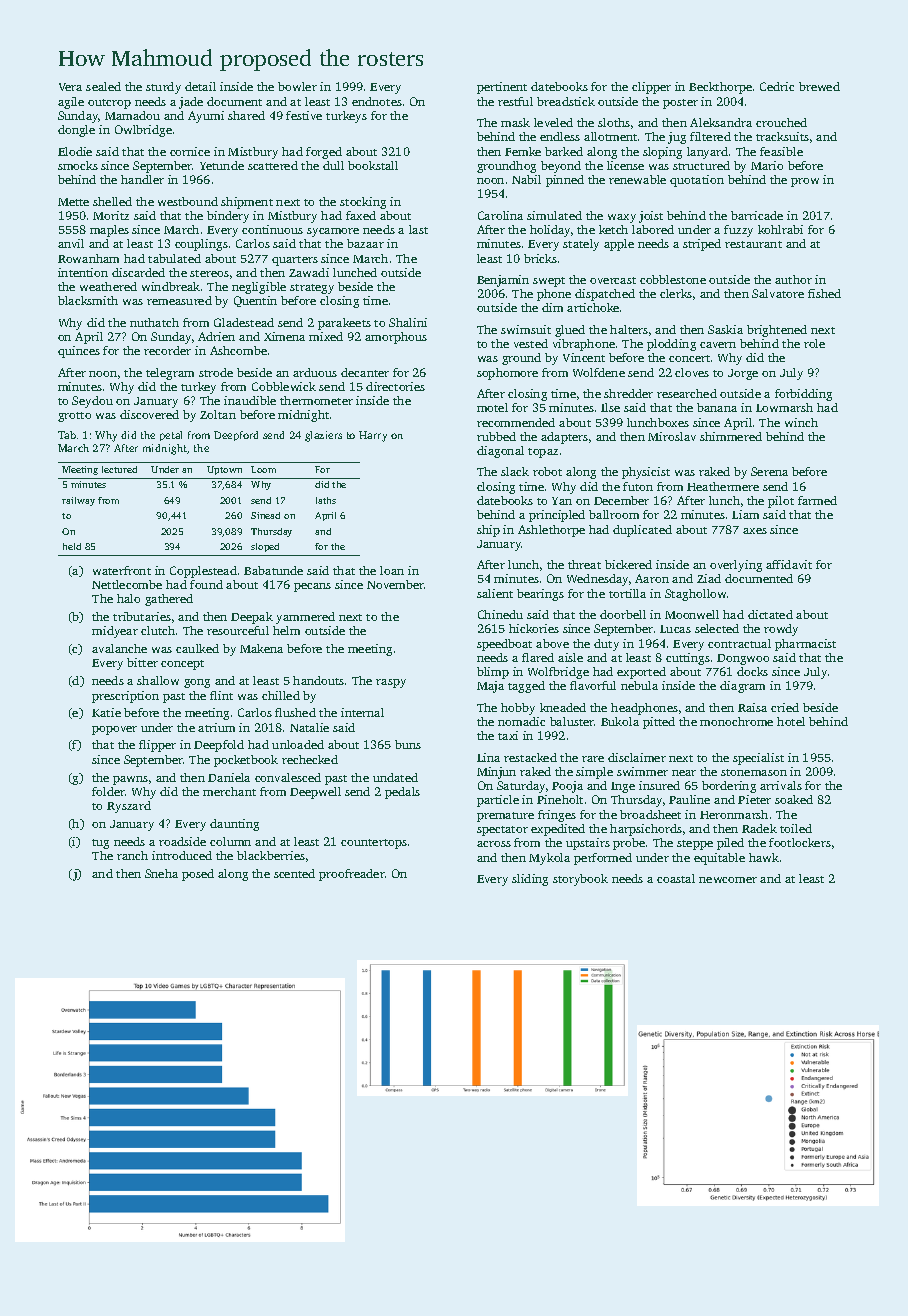  Describe the element at coordinates (297, 86) in the screenshot. I see `bowler` at that location.
